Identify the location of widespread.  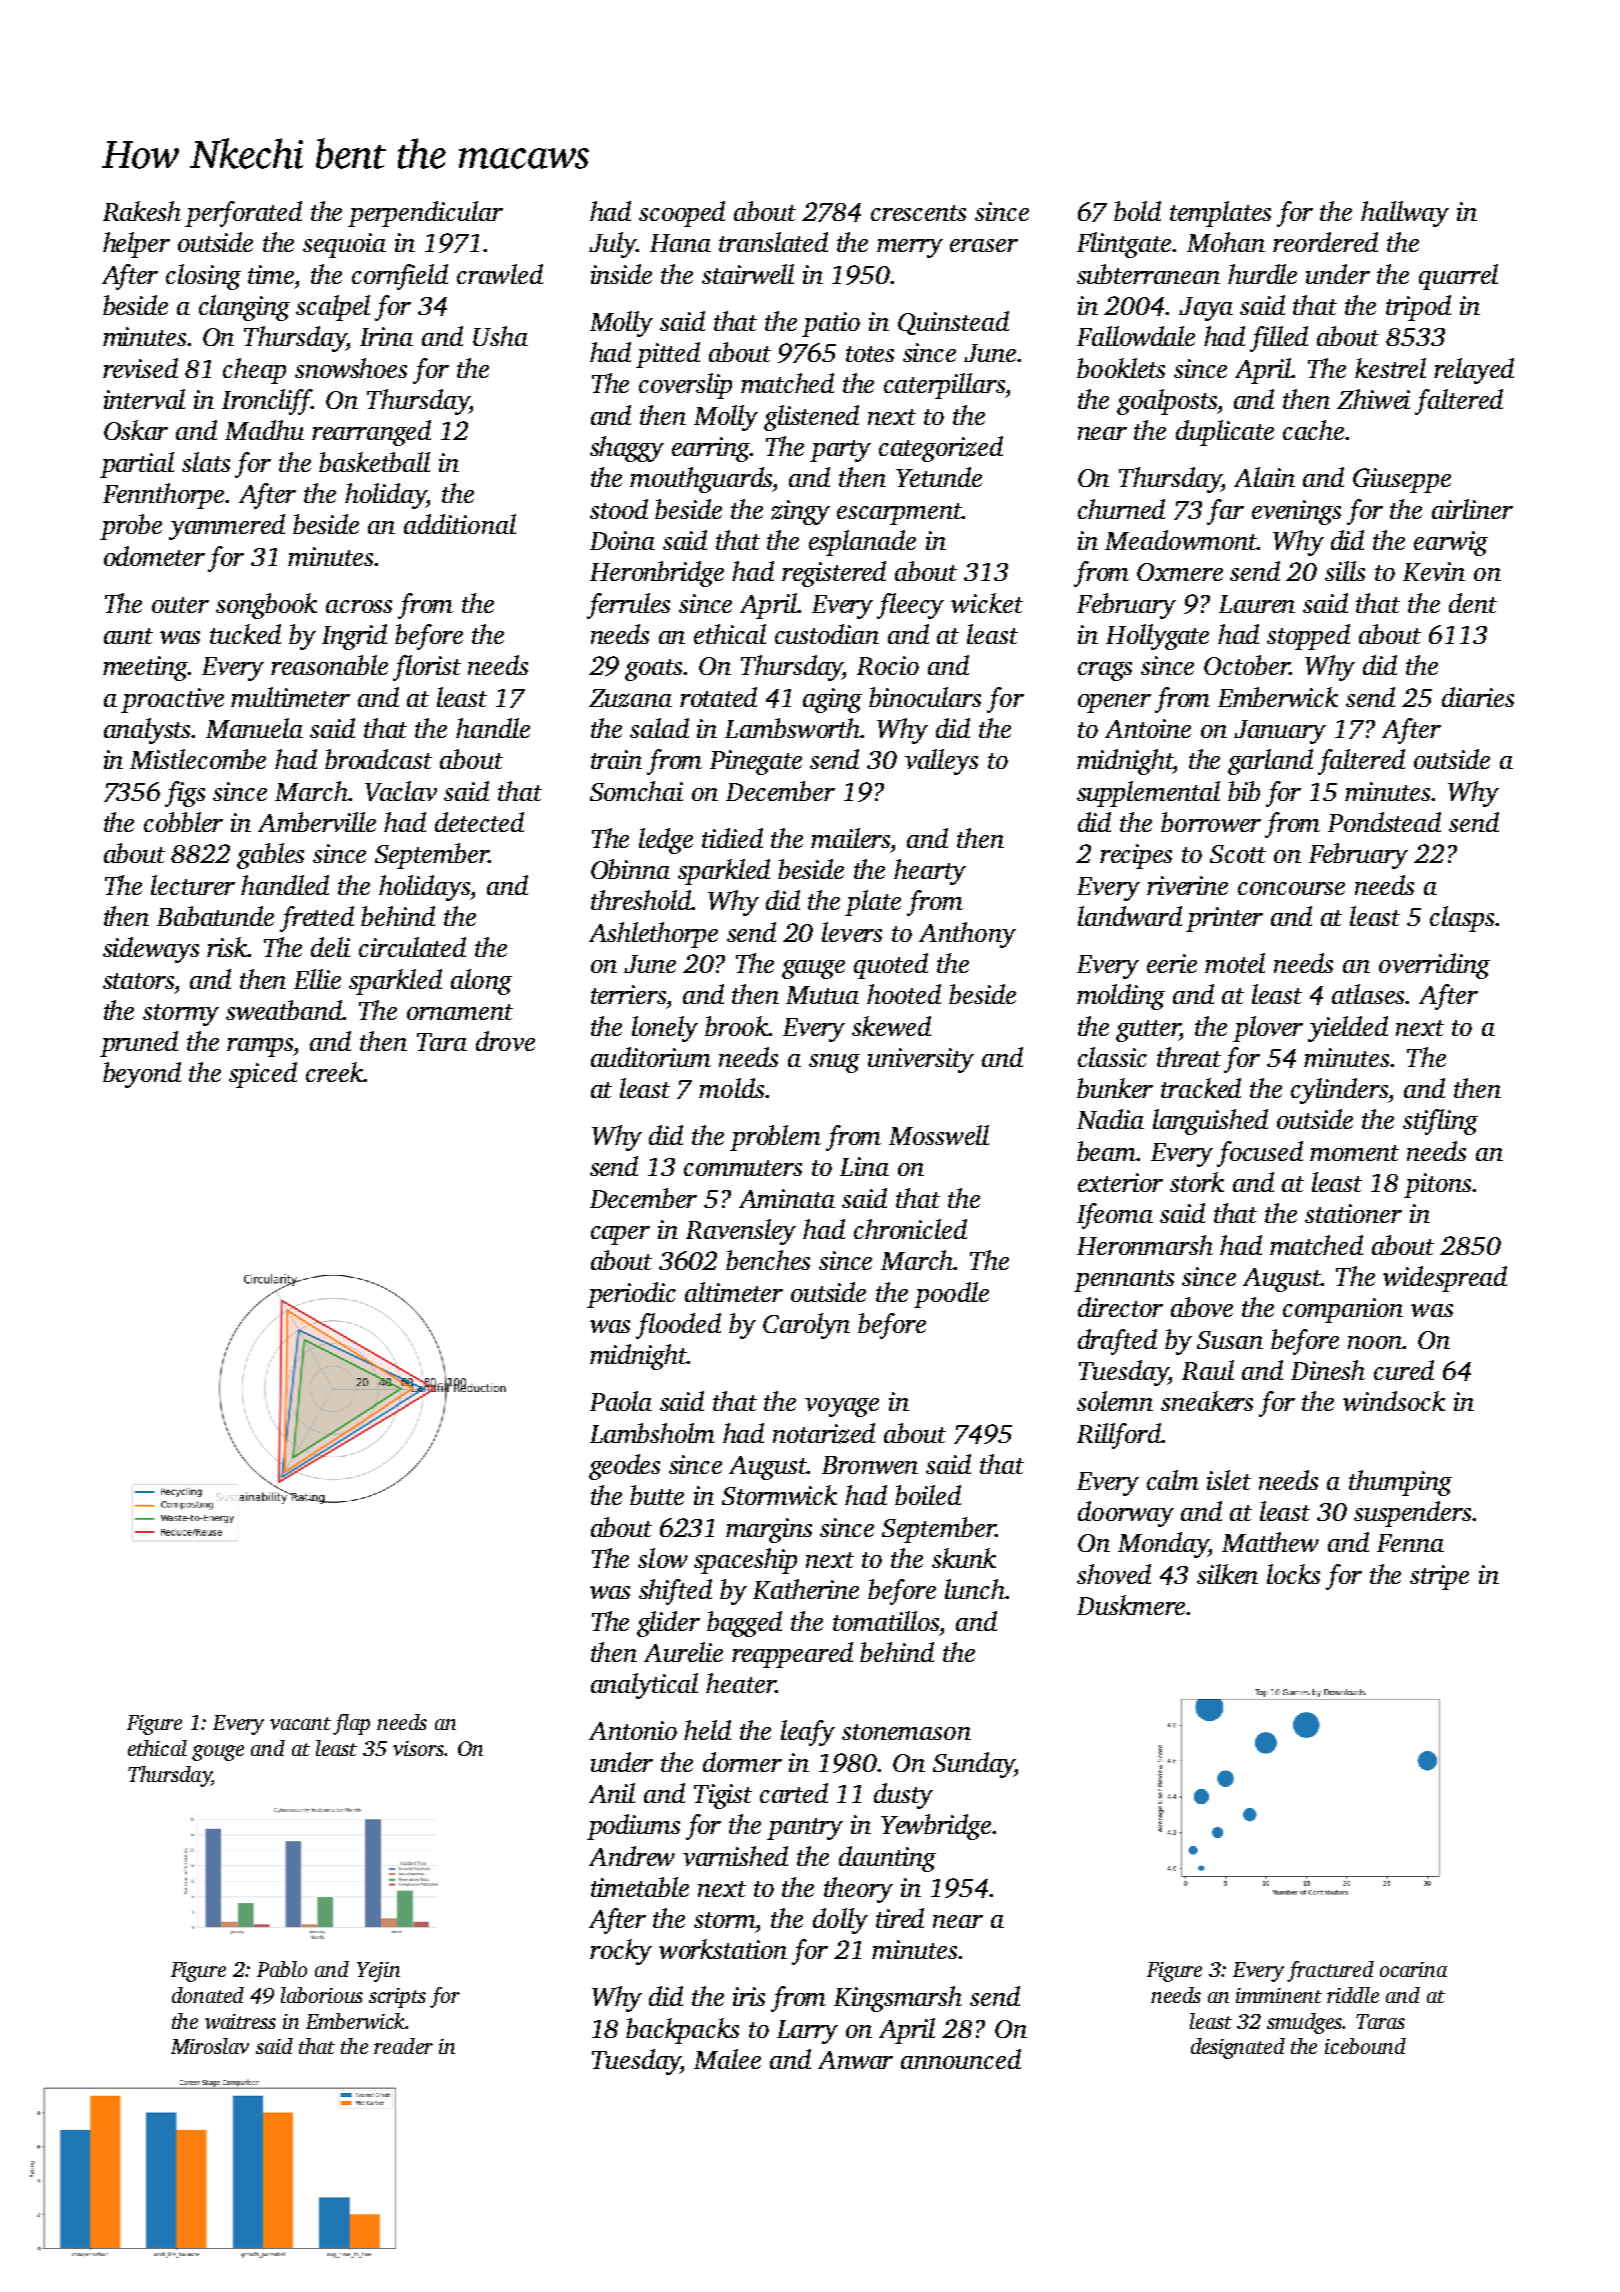
(1445, 1279).
